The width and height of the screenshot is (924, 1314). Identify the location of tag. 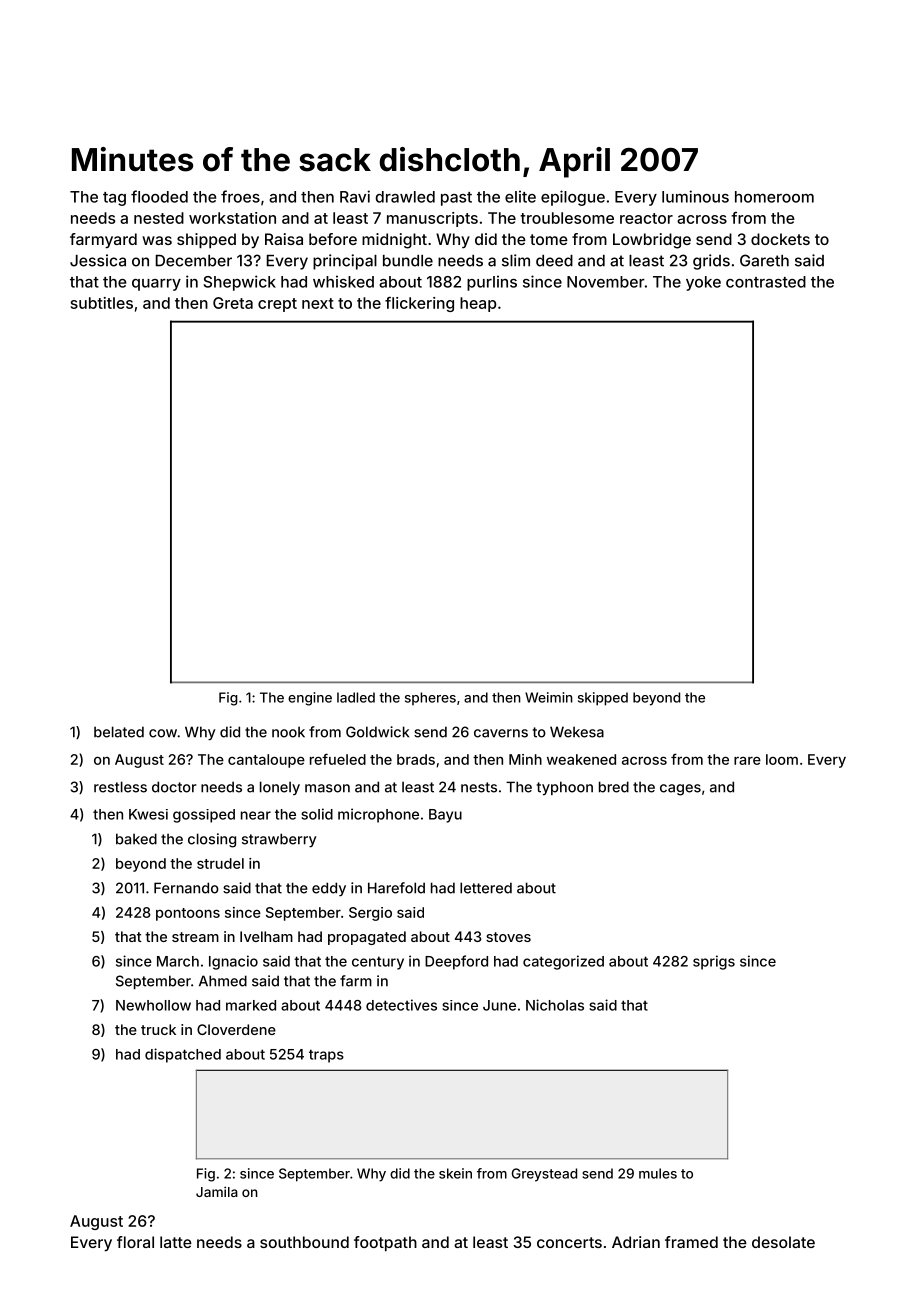
(114, 199).
